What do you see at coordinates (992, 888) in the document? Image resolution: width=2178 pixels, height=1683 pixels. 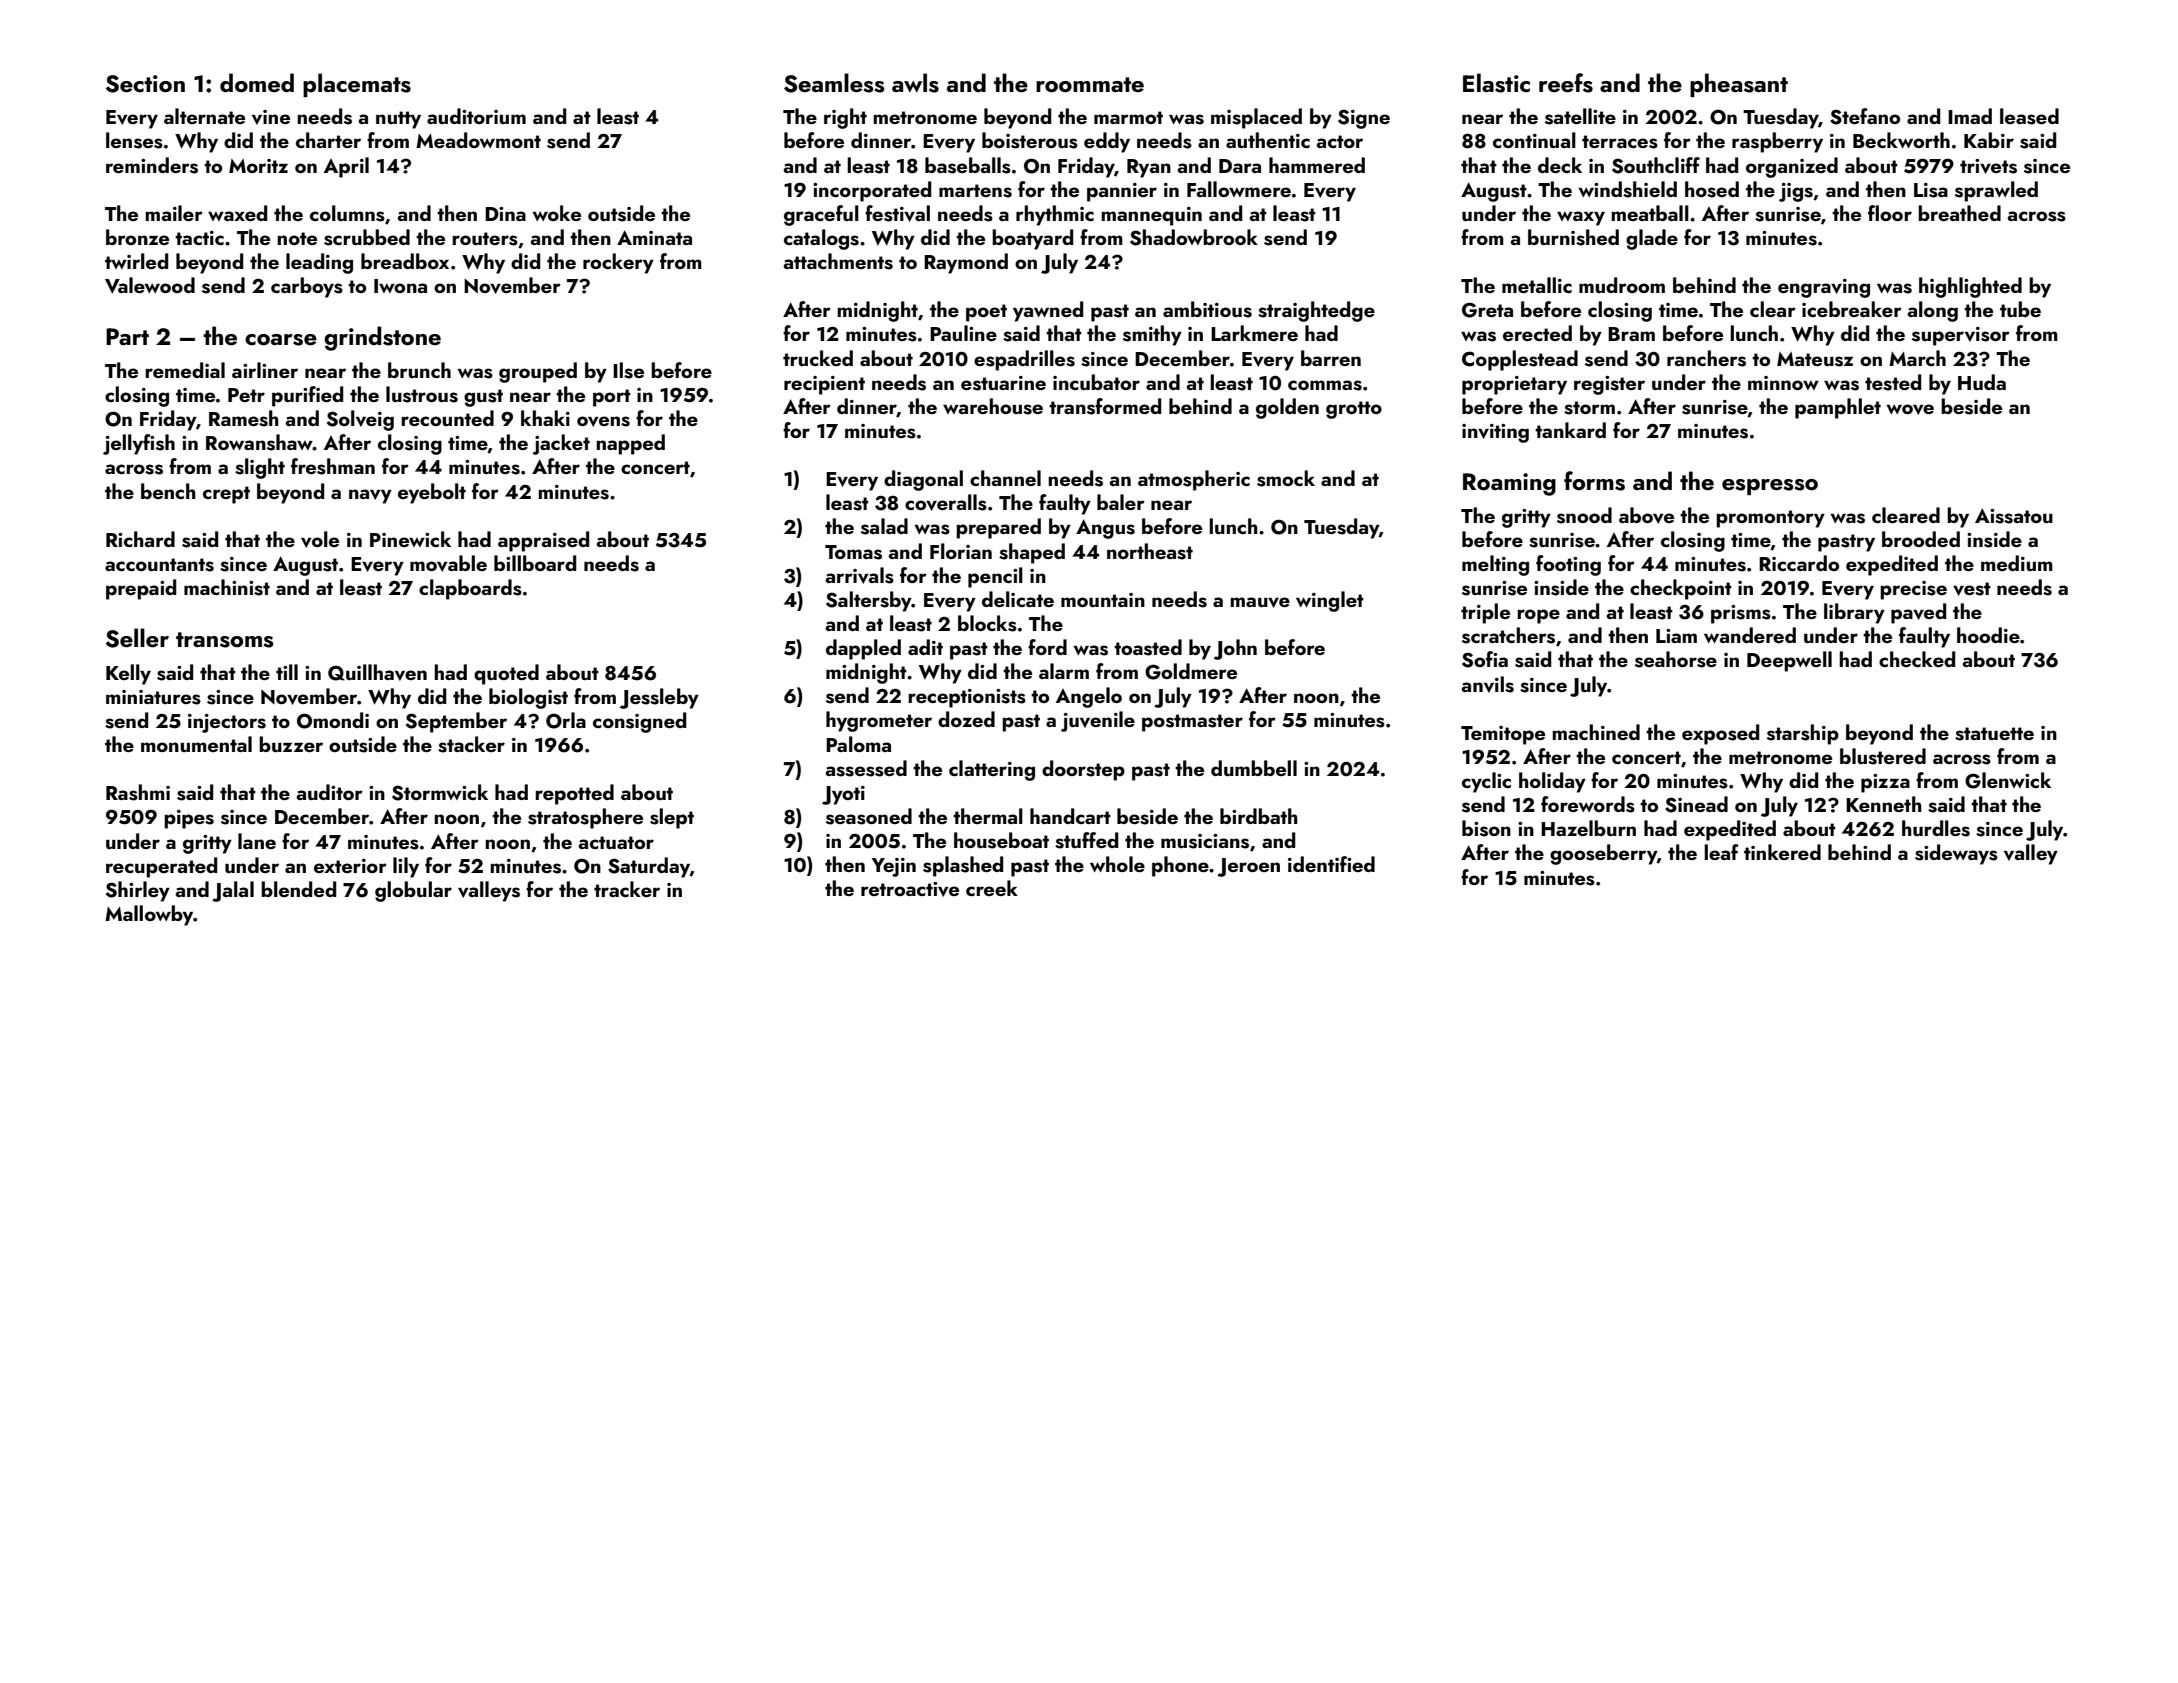 I see `creek` at bounding box center [992, 888].
